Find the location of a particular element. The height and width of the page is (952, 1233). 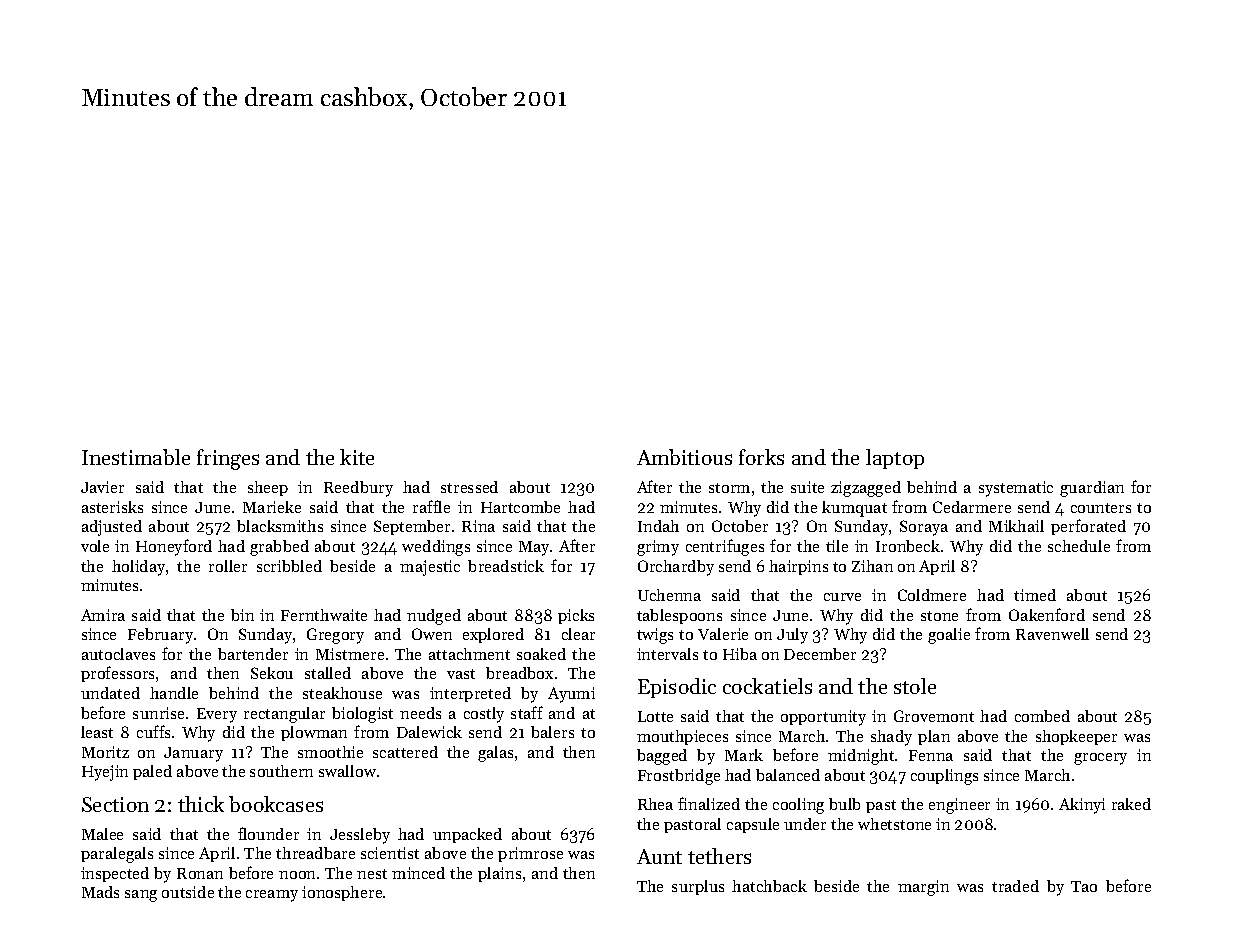

interpreted is located at coordinates (470, 694).
